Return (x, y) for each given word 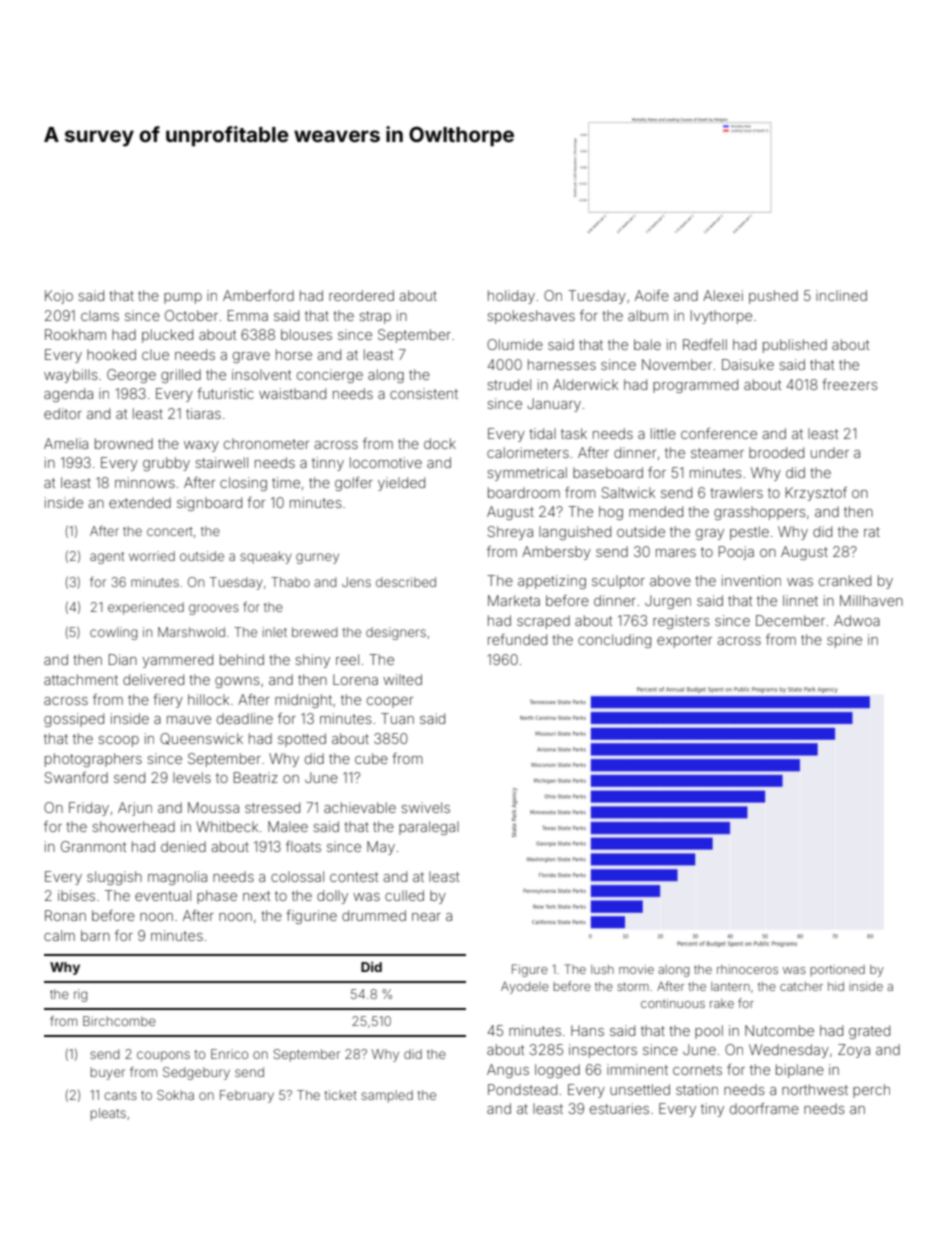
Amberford (258, 295)
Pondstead (522, 1089)
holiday (511, 297)
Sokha (175, 1095)
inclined (841, 295)
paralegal (429, 828)
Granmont (93, 846)
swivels (425, 807)
